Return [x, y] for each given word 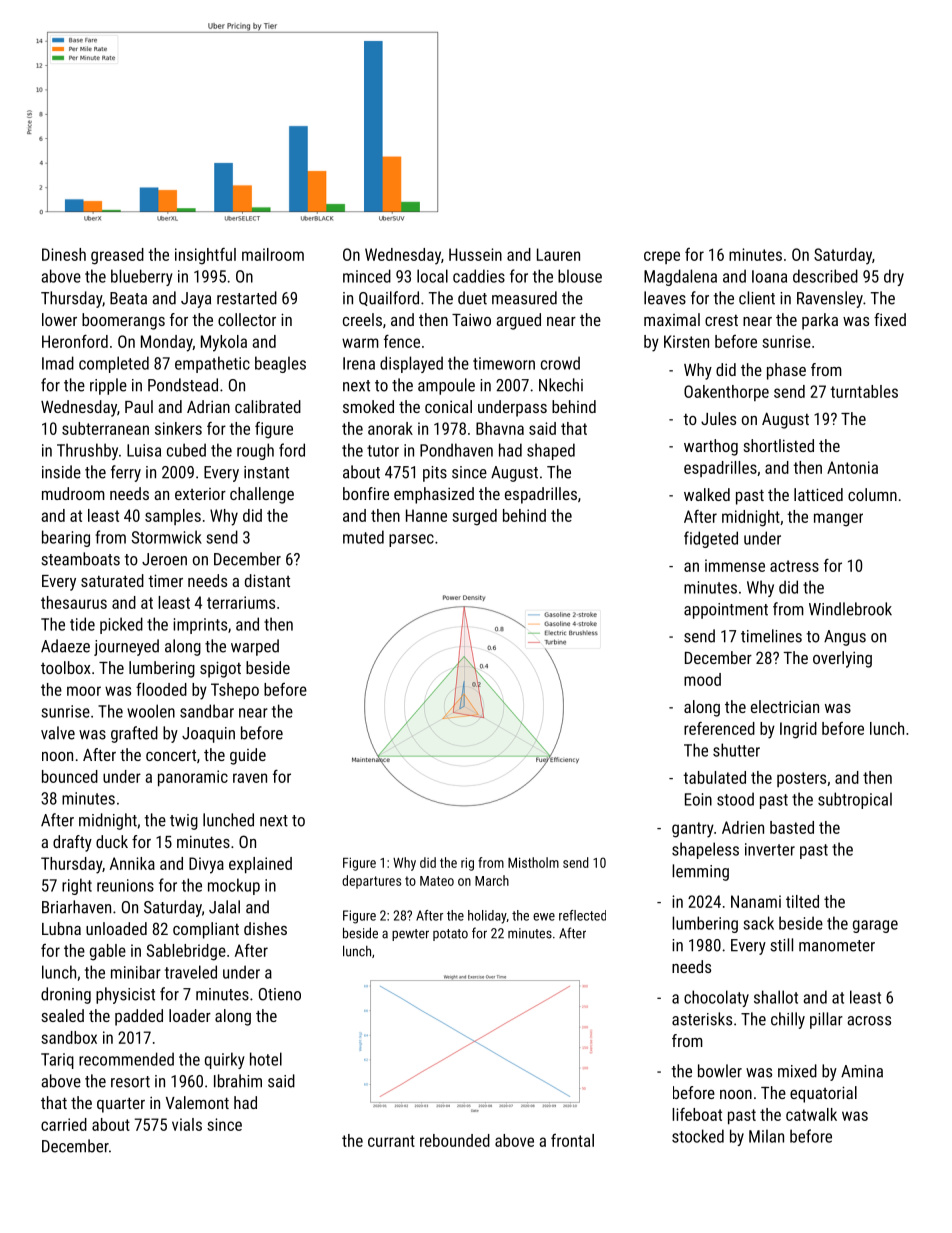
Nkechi [561, 385]
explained [260, 865]
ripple [108, 386]
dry [894, 277]
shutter [736, 750]
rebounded [455, 1140]
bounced [70, 776]
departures [371, 882]
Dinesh [64, 254]
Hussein [475, 254]
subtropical [855, 800]
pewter [410, 935]
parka [820, 321]
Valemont [197, 1102]
